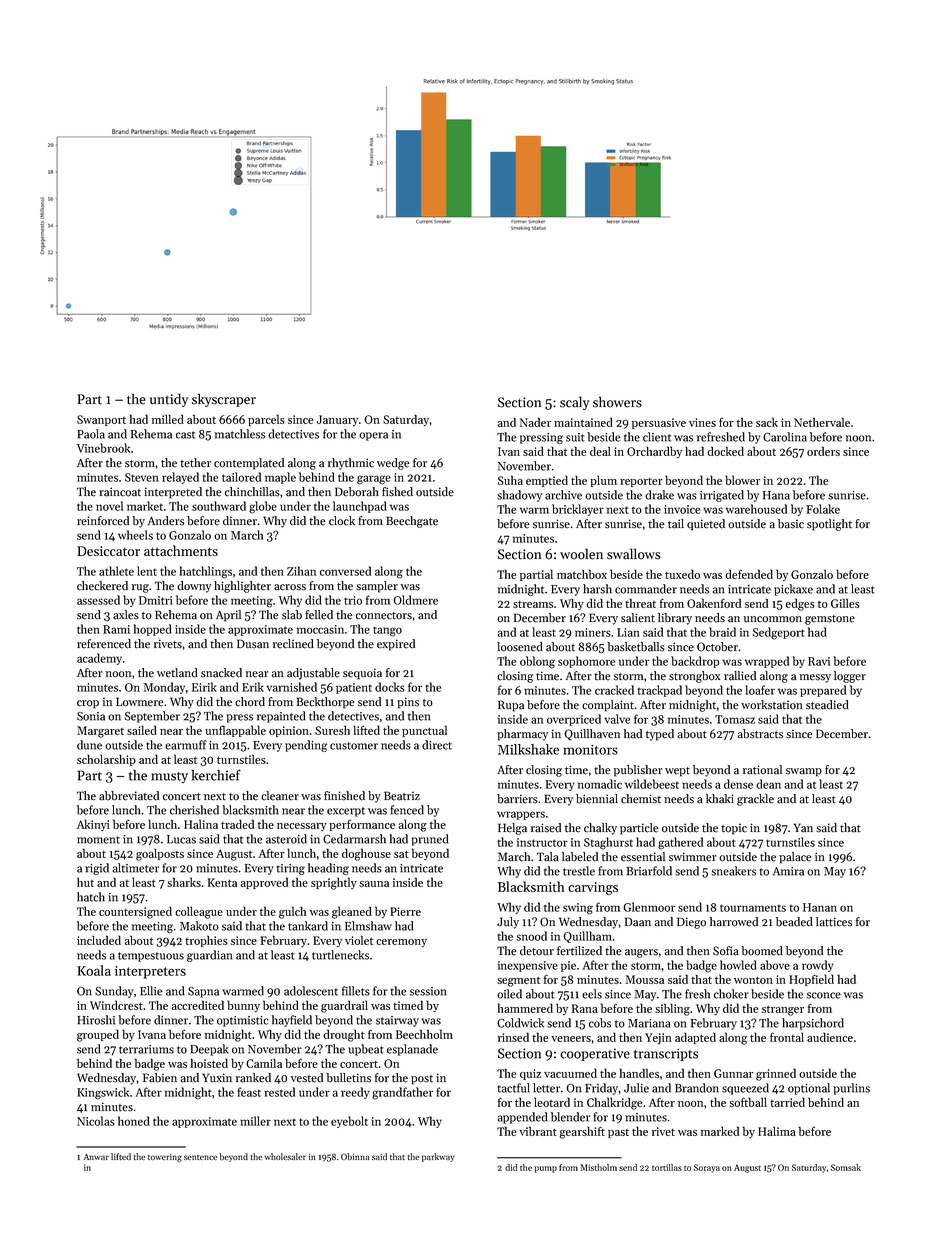  What do you see at coordinates (285, 1156) in the screenshot?
I see `wholesaler` at bounding box center [285, 1156].
